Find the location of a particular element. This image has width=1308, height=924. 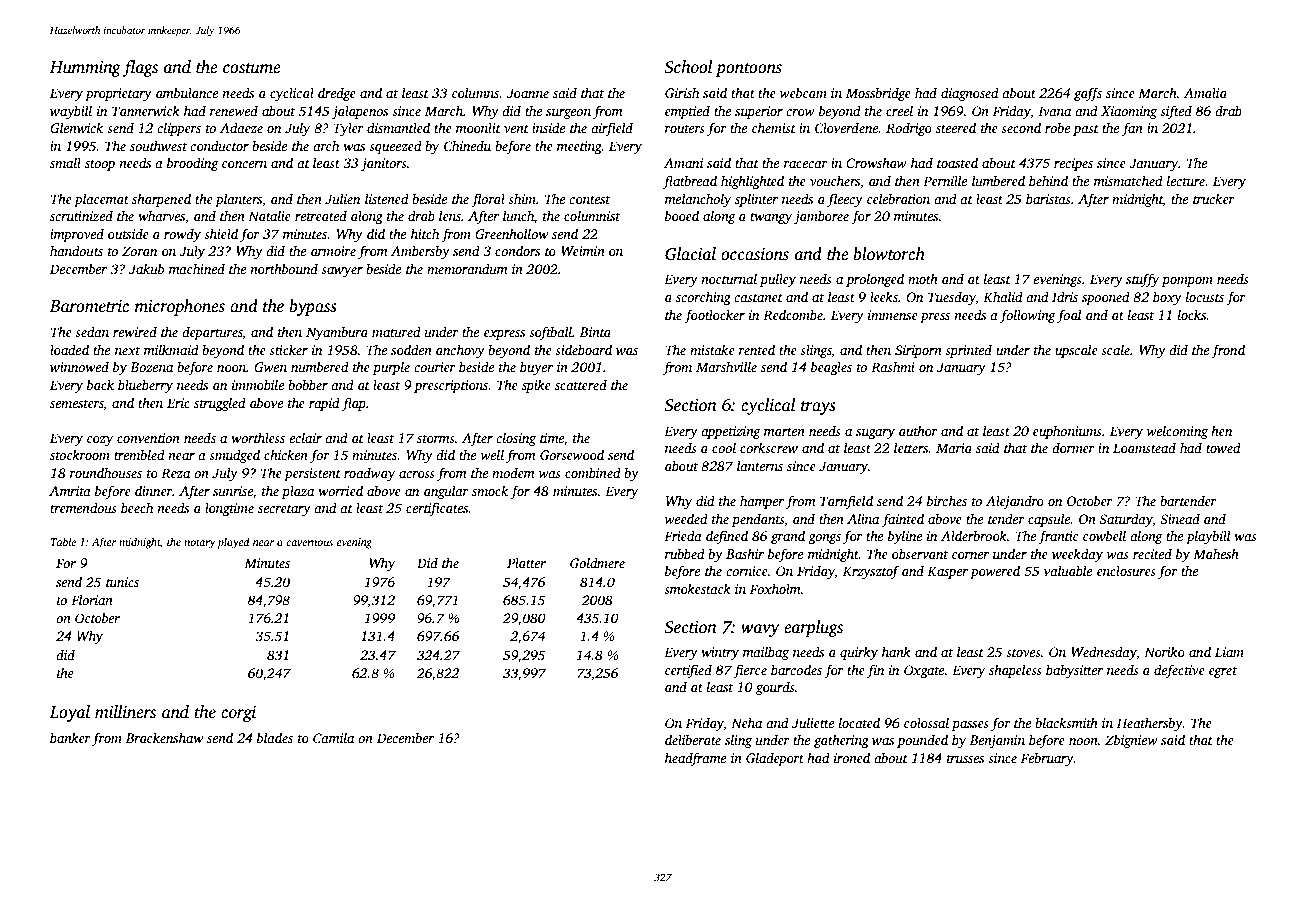

sharpened is located at coordinates (161, 200).
